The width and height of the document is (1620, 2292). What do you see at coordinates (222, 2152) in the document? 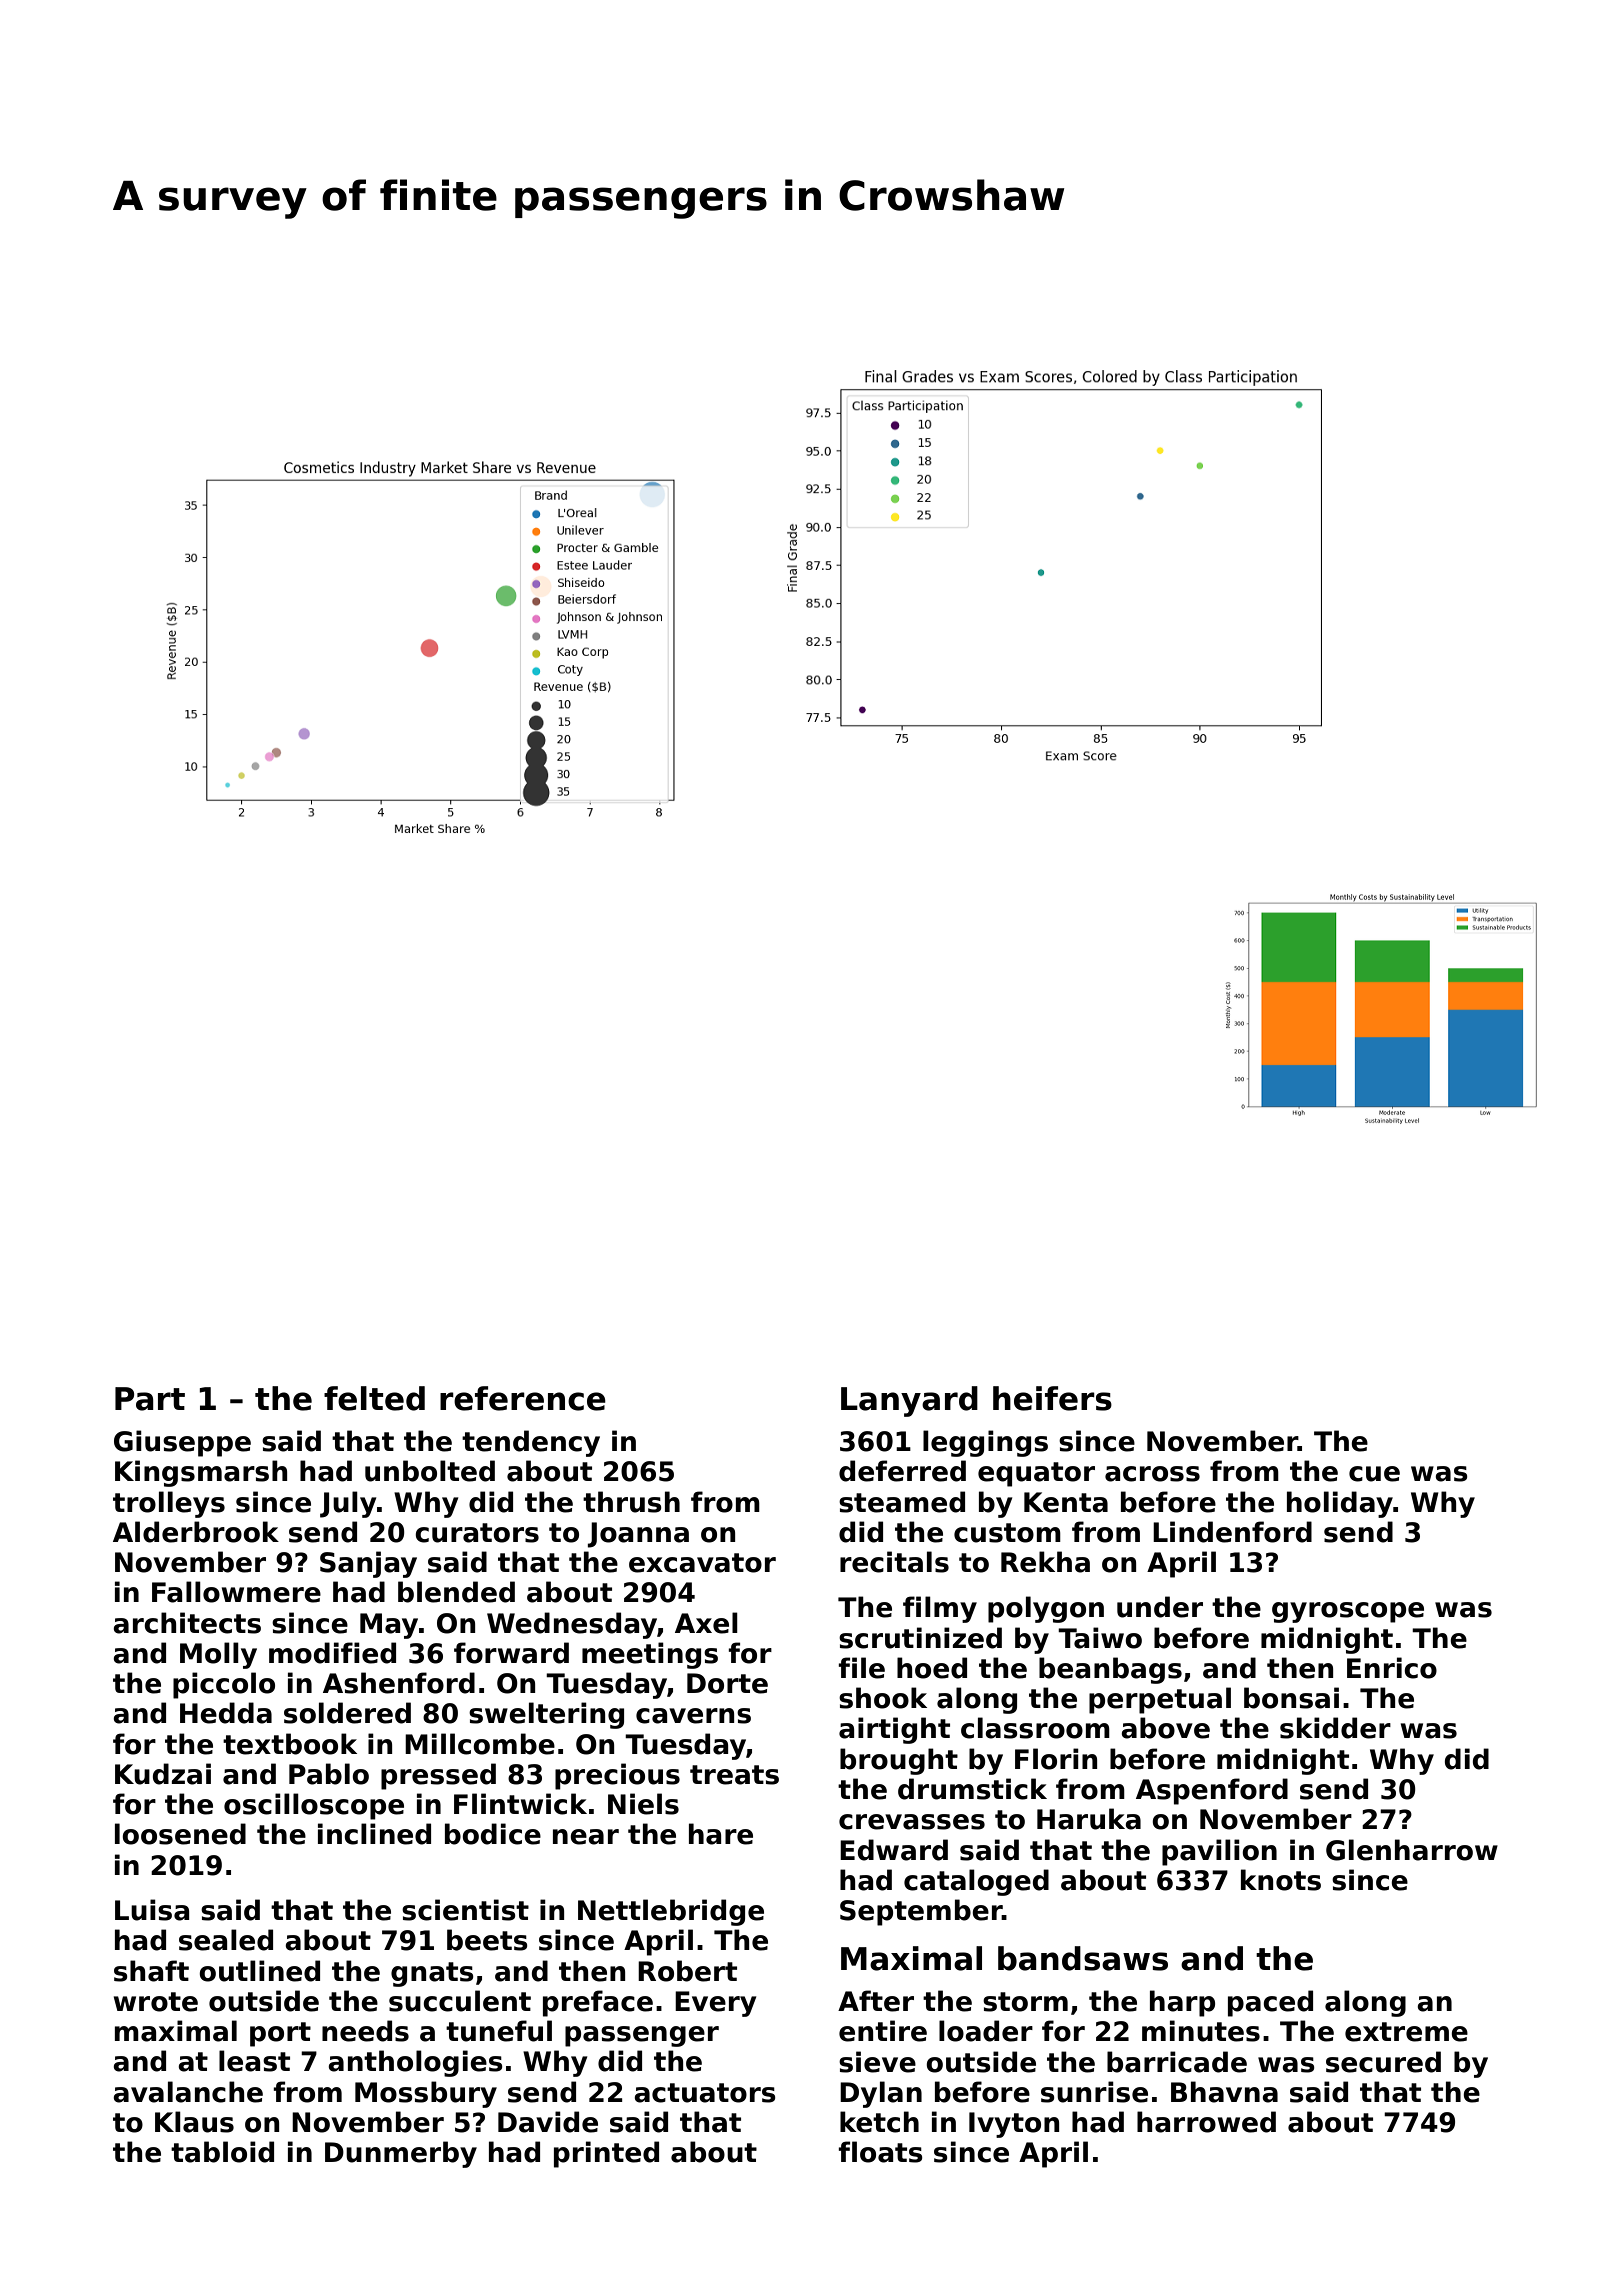
I see `tabloid` at bounding box center [222, 2152].
